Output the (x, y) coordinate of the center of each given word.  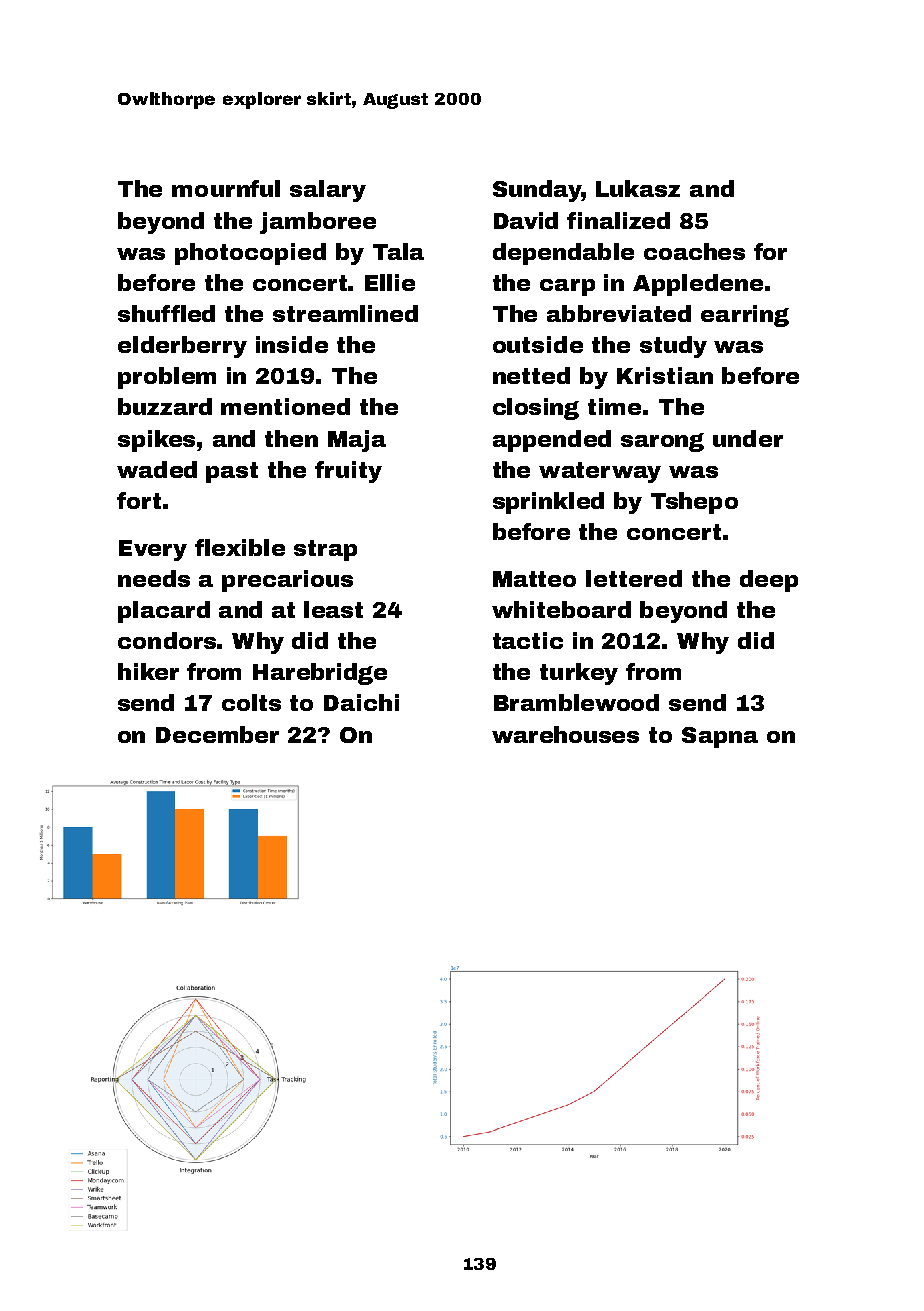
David (526, 220)
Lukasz (638, 188)
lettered (634, 578)
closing (536, 409)
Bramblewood (576, 702)
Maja (357, 441)
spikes (156, 441)
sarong (662, 442)
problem (167, 378)
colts (251, 702)
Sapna (720, 737)
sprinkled (548, 503)
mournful (226, 188)
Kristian (665, 375)
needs (154, 578)
